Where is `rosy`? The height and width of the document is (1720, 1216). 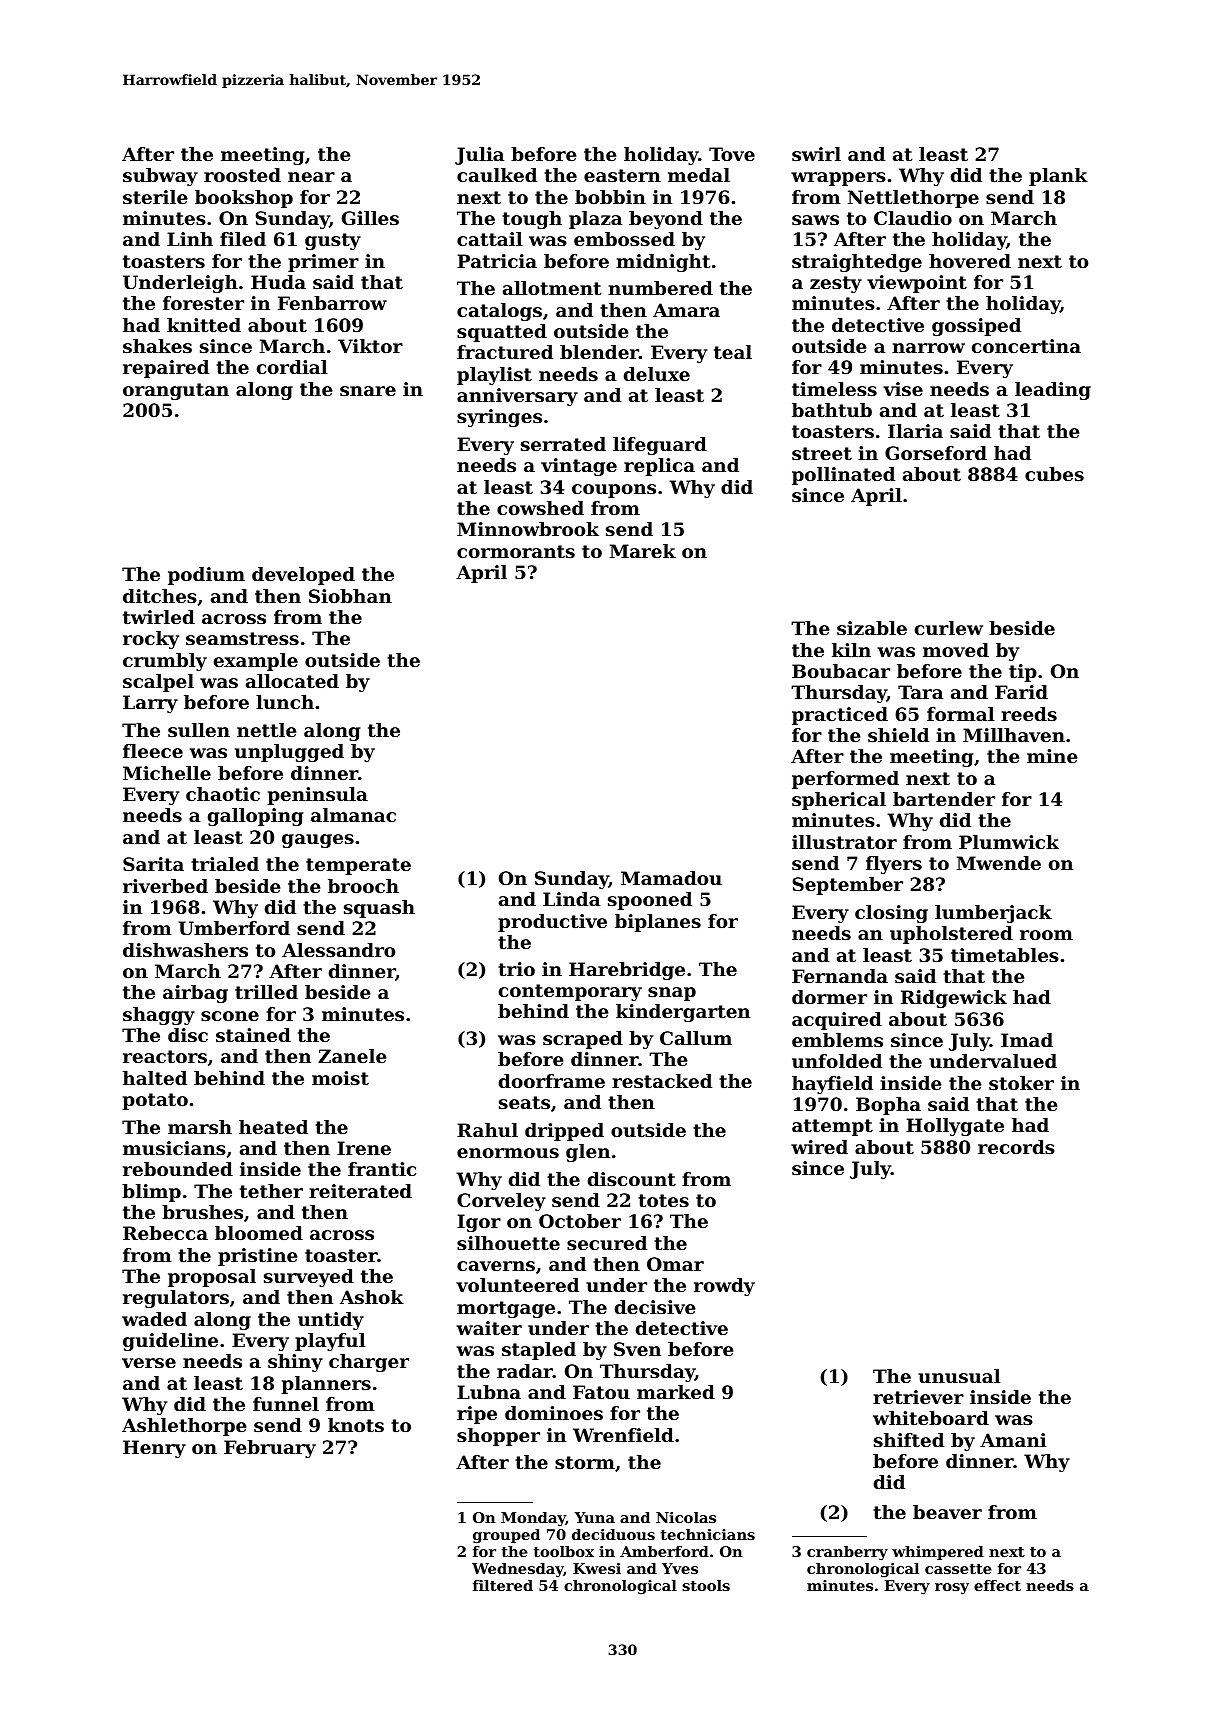 rosy is located at coordinates (952, 1588).
